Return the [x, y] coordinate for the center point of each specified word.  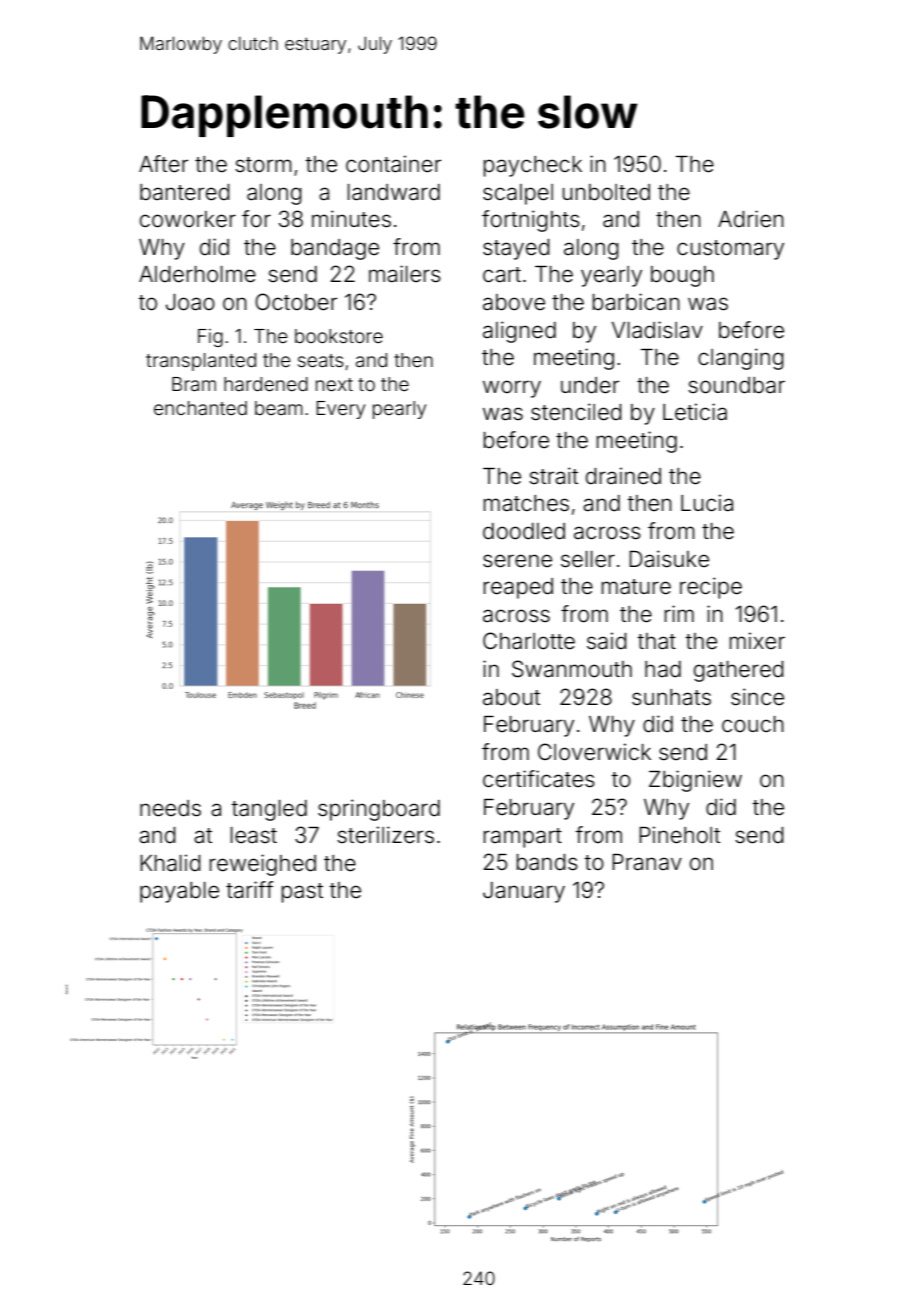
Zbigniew [695, 781]
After [163, 164]
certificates [539, 779]
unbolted [606, 192]
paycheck [533, 166]
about [511, 697]
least [254, 835]
